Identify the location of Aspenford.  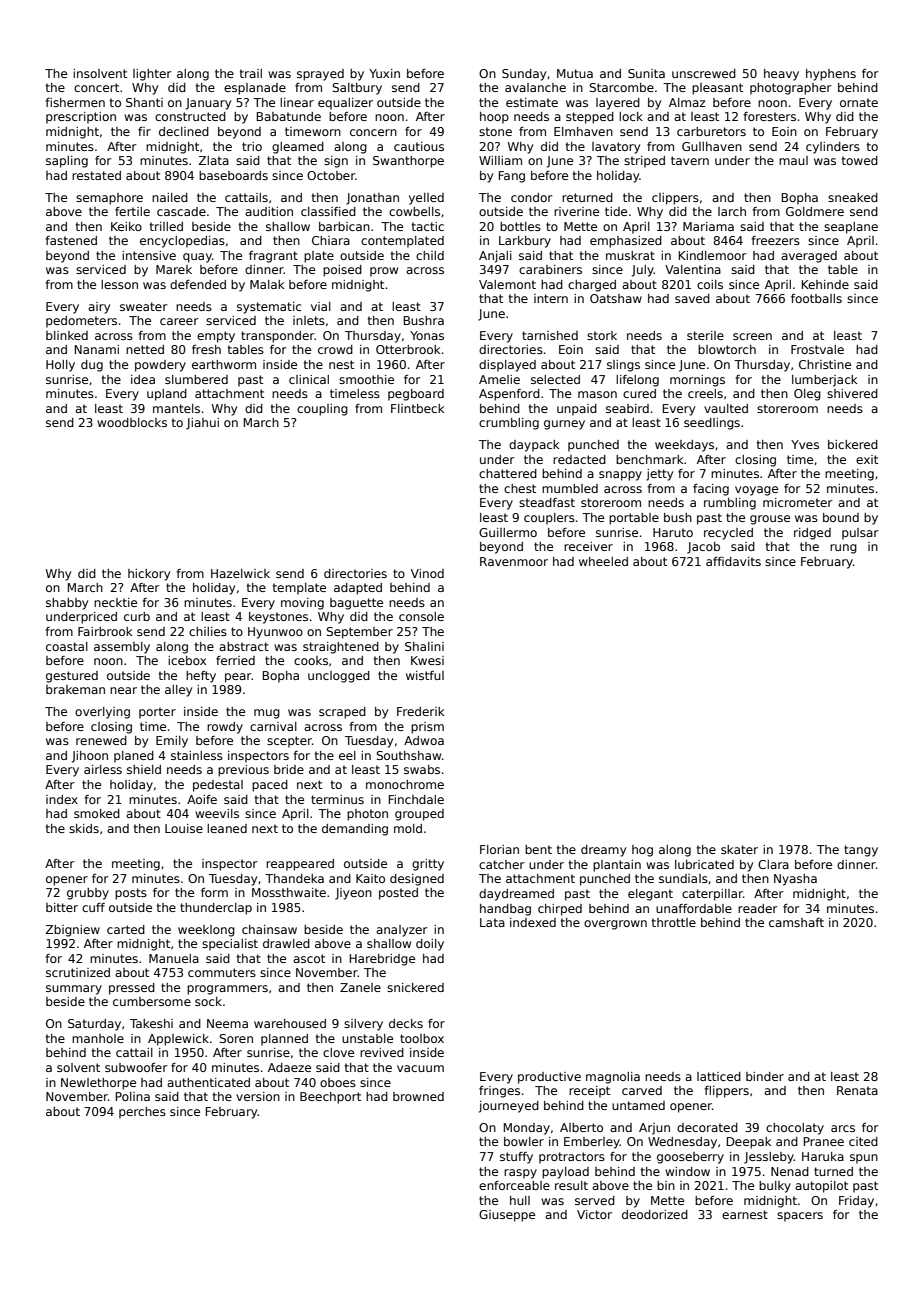
(509, 395).
